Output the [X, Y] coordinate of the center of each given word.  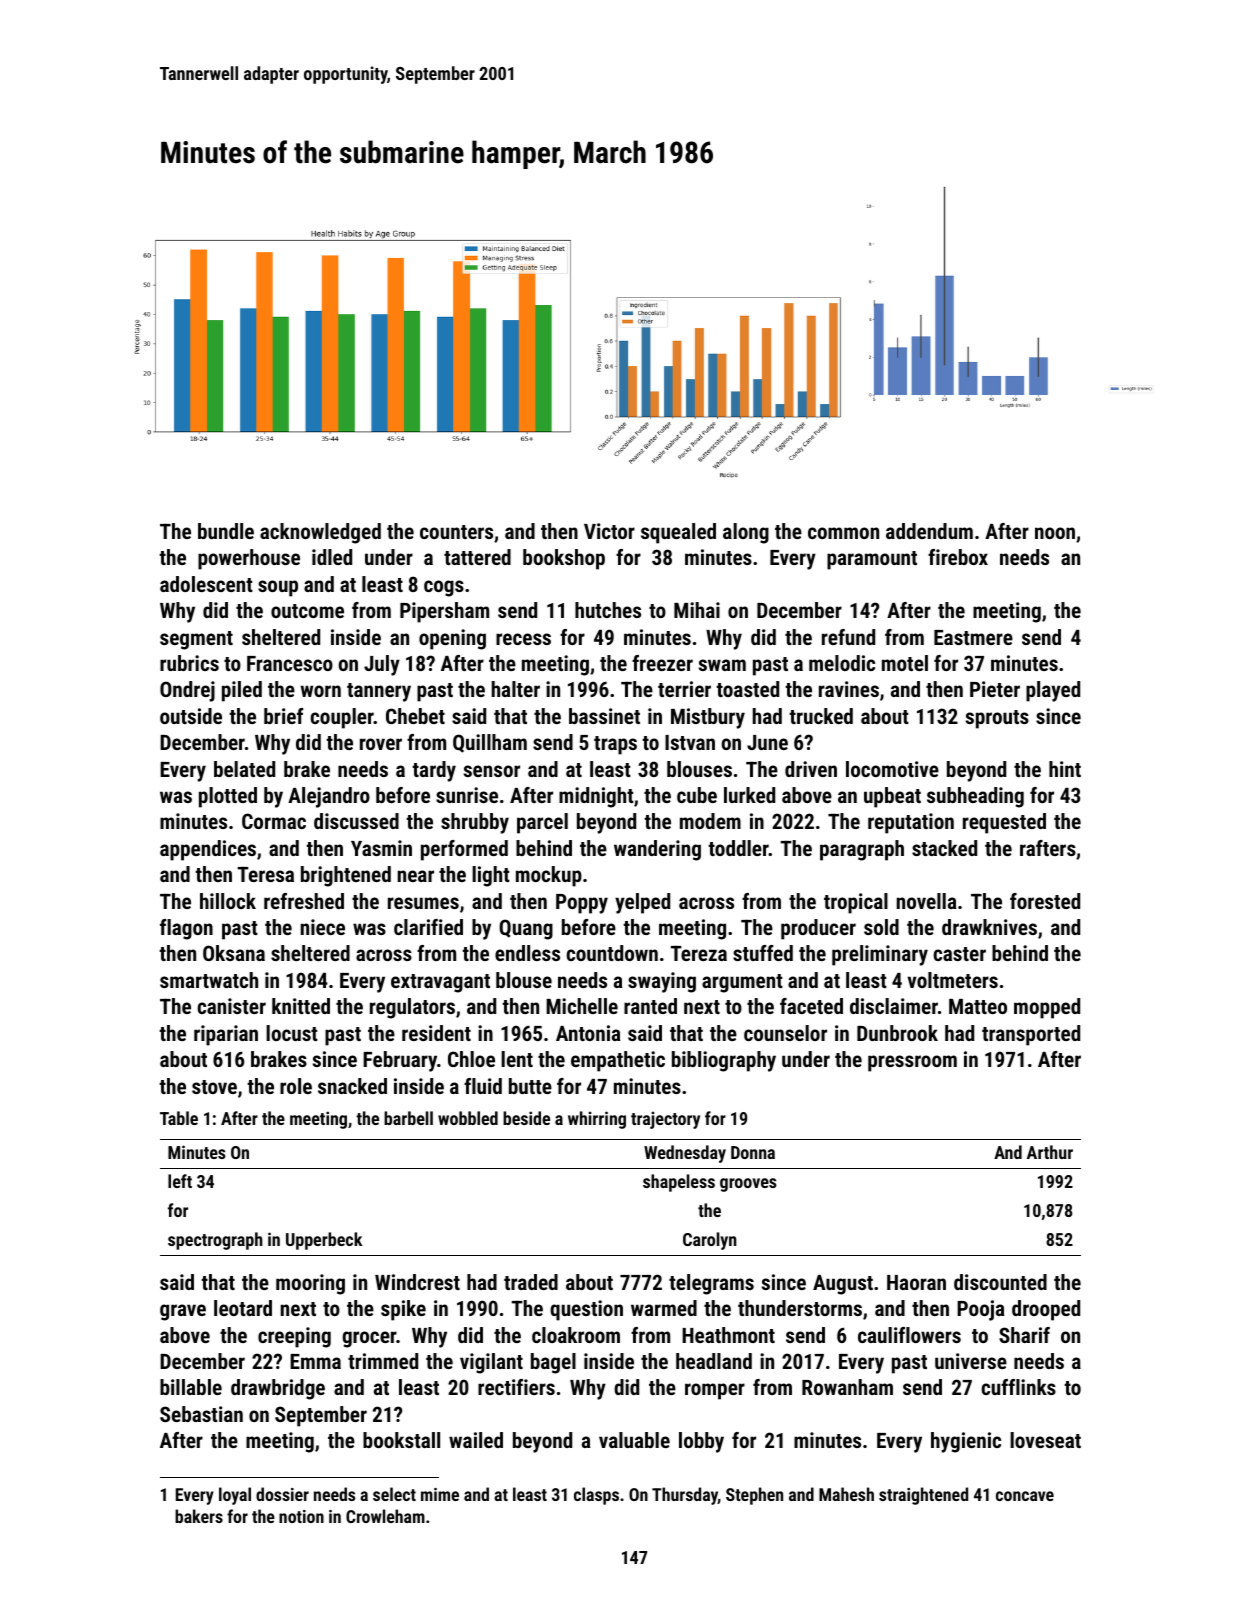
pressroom [912, 1063]
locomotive [892, 769]
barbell [408, 1118]
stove [214, 1087]
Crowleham [385, 1516]
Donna [753, 1152]
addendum [929, 531]
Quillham [490, 743]
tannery [379, 692]
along [746, 533]
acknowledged [320, 533]
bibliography [724, 1061]
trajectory [665, 1120]
